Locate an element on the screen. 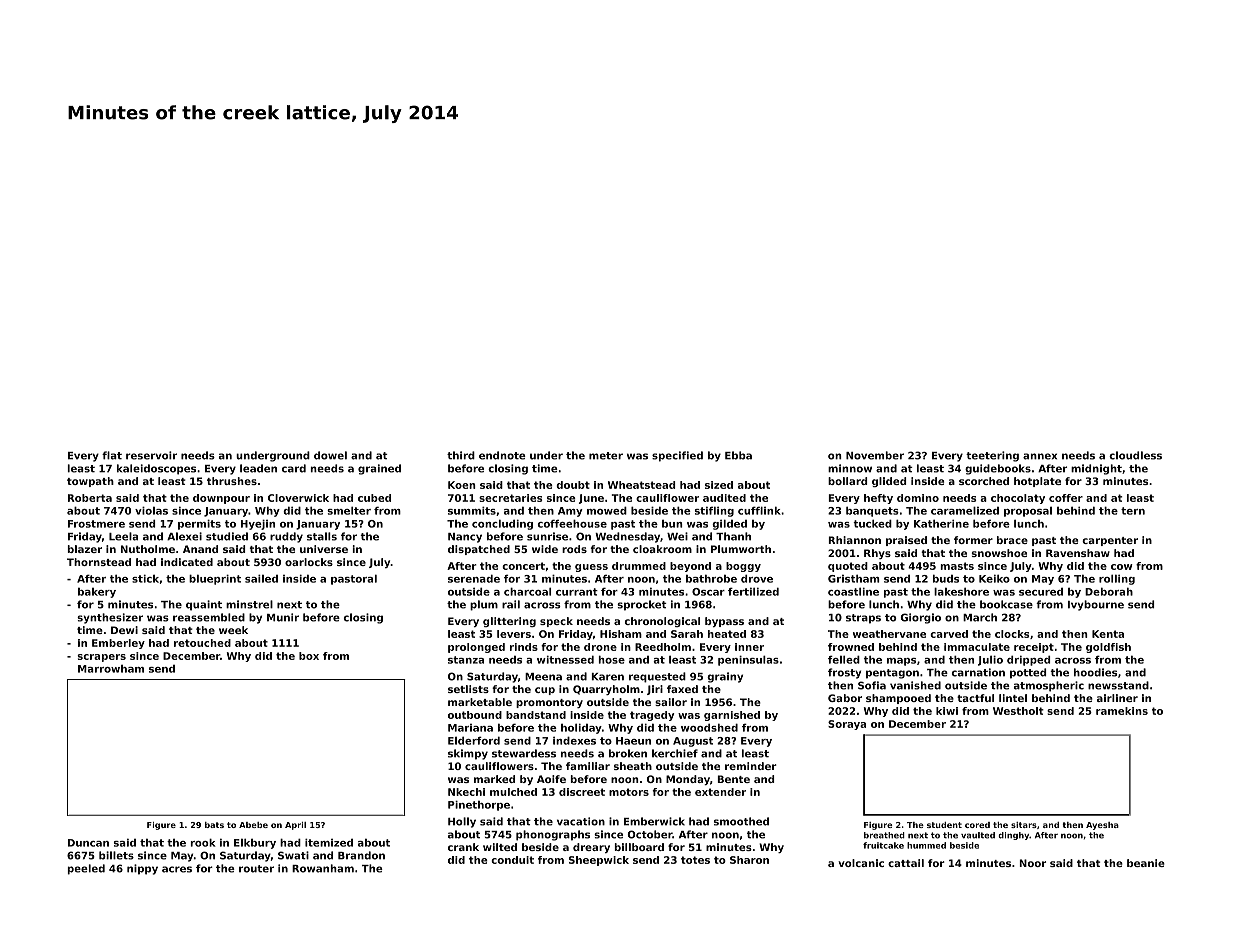  cloudless is located at coordinates (1135, 455).
